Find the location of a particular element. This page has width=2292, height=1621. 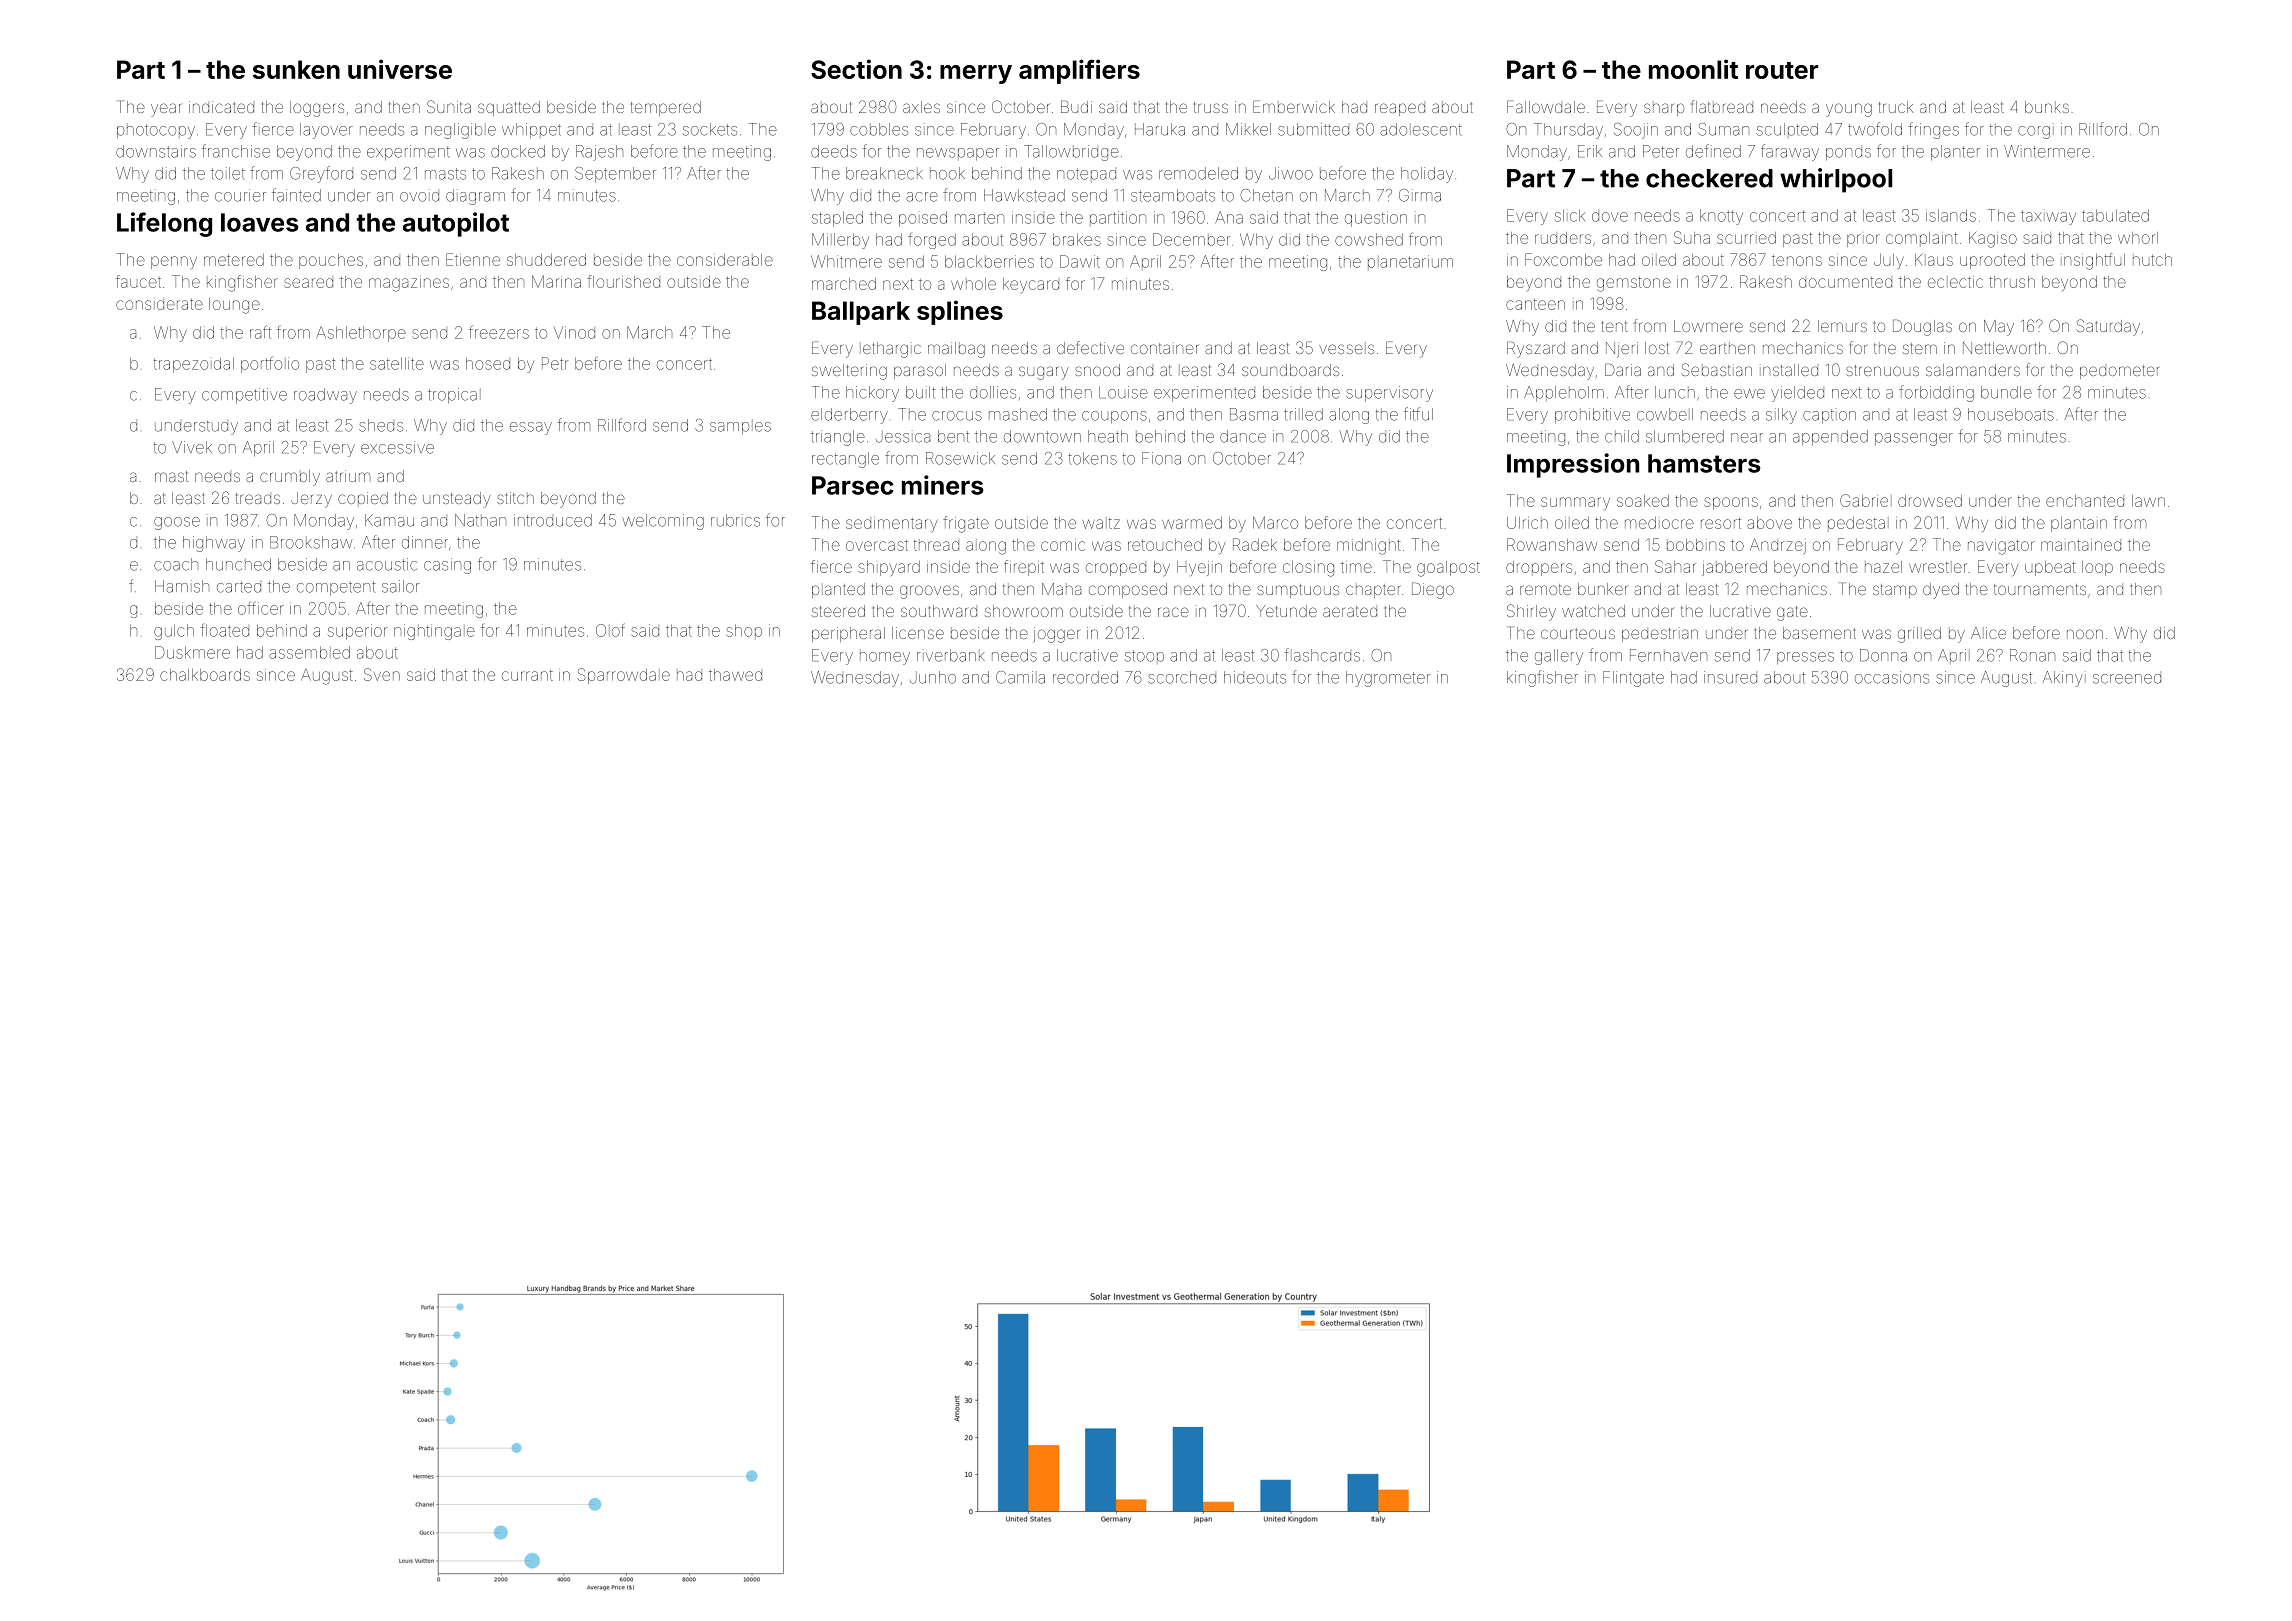

Rajesh is located at coordinates (599, 153).
